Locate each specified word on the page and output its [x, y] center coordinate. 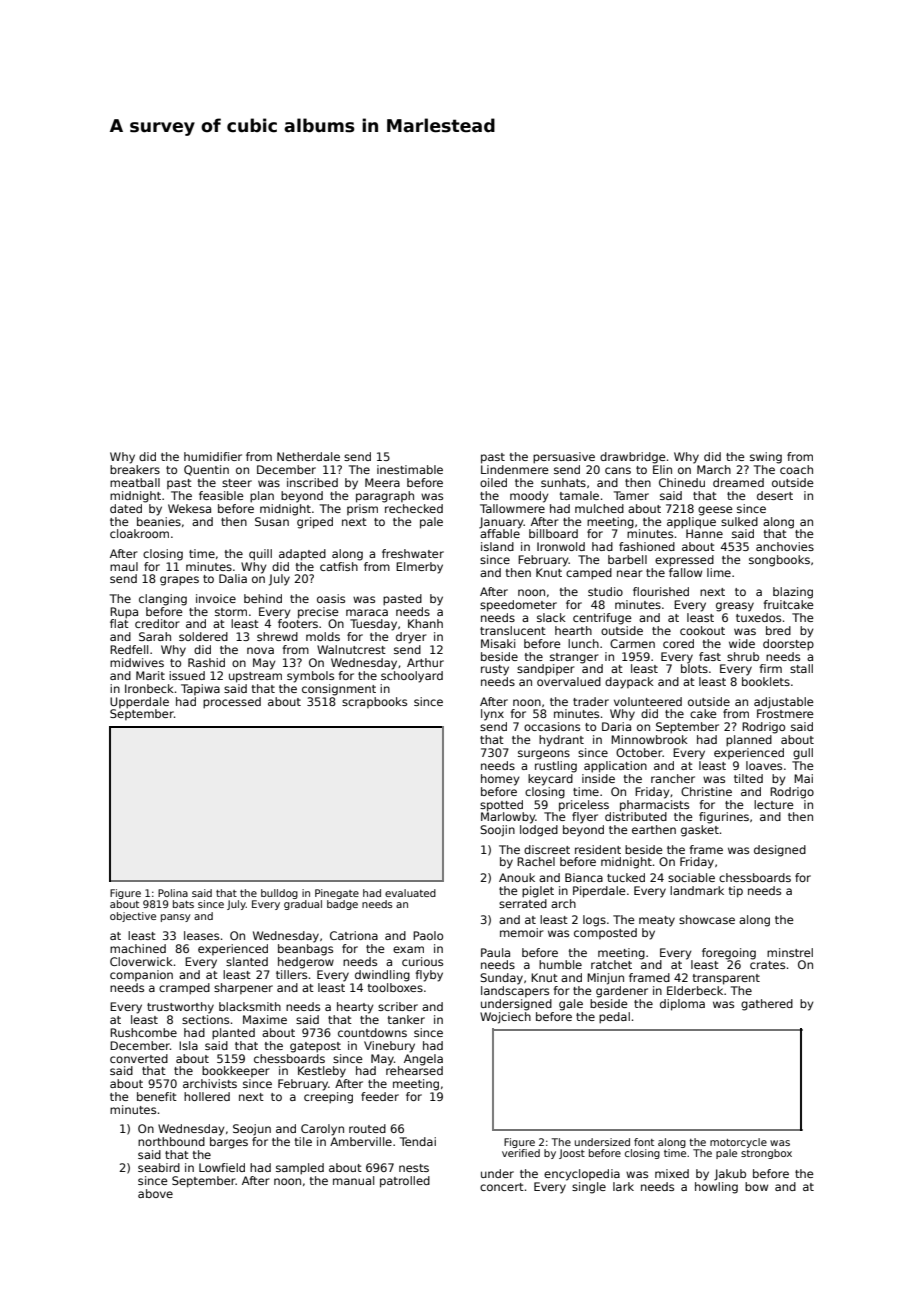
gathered [767, 1005]
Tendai [418, 1141]
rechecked [414, 508]
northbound [171, 1141]
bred [778, 630]
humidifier [213, 456]
